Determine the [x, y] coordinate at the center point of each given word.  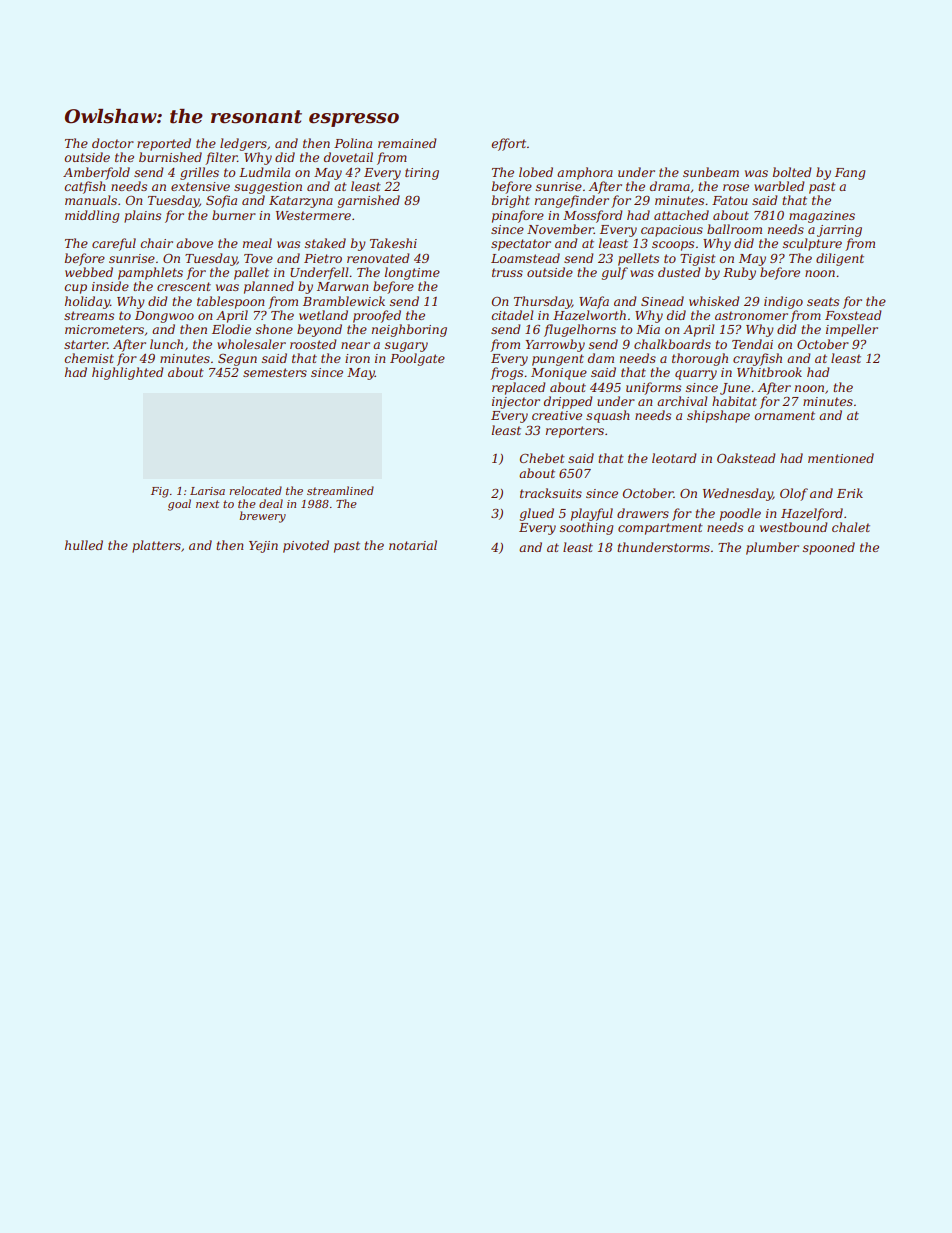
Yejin [263, 547]
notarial [413, 545]
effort [508, 144]
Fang [850, 174]
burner [234, 215]
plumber [772, 548]
